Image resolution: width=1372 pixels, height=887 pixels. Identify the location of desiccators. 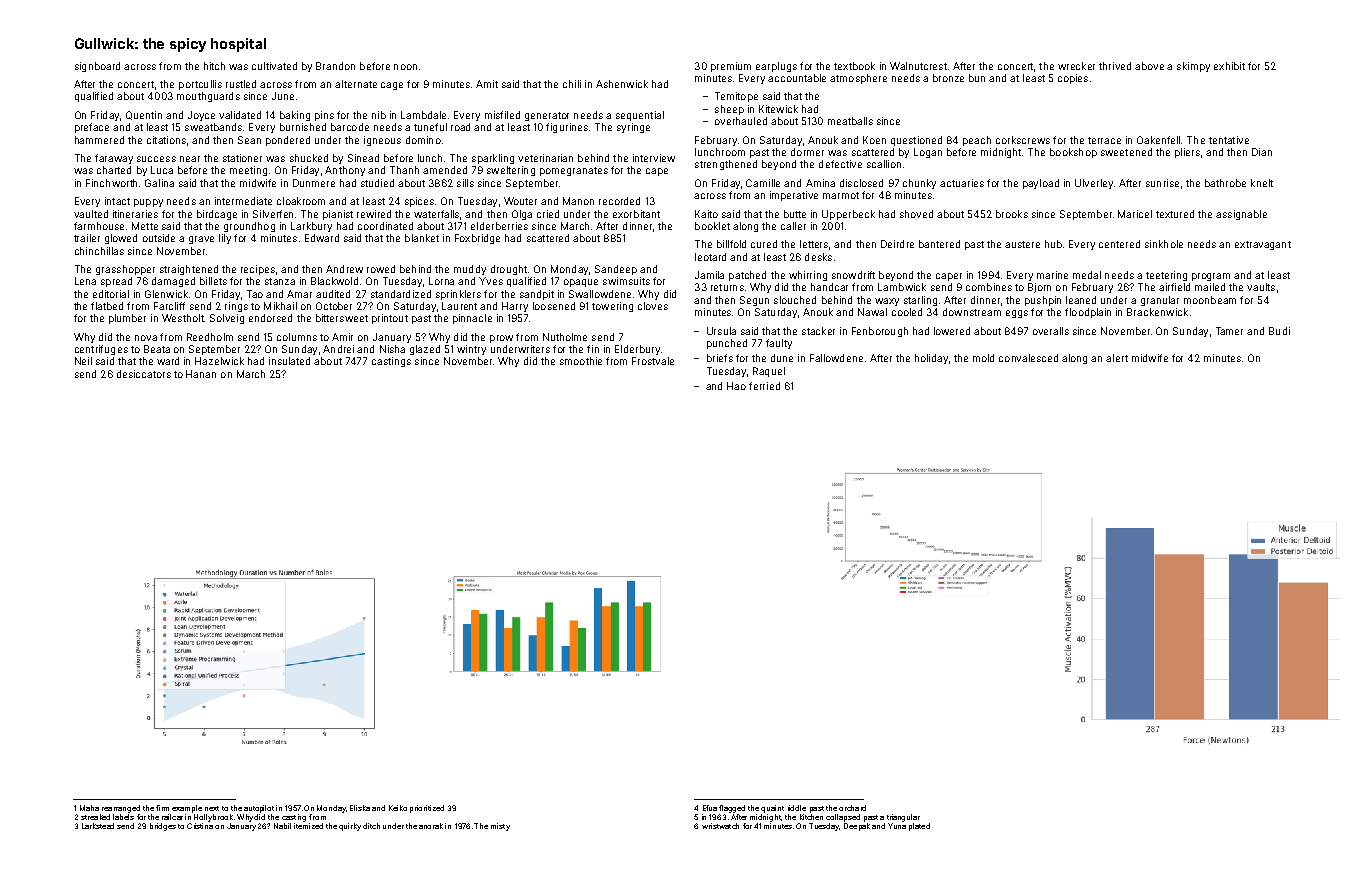
(144, 374).
